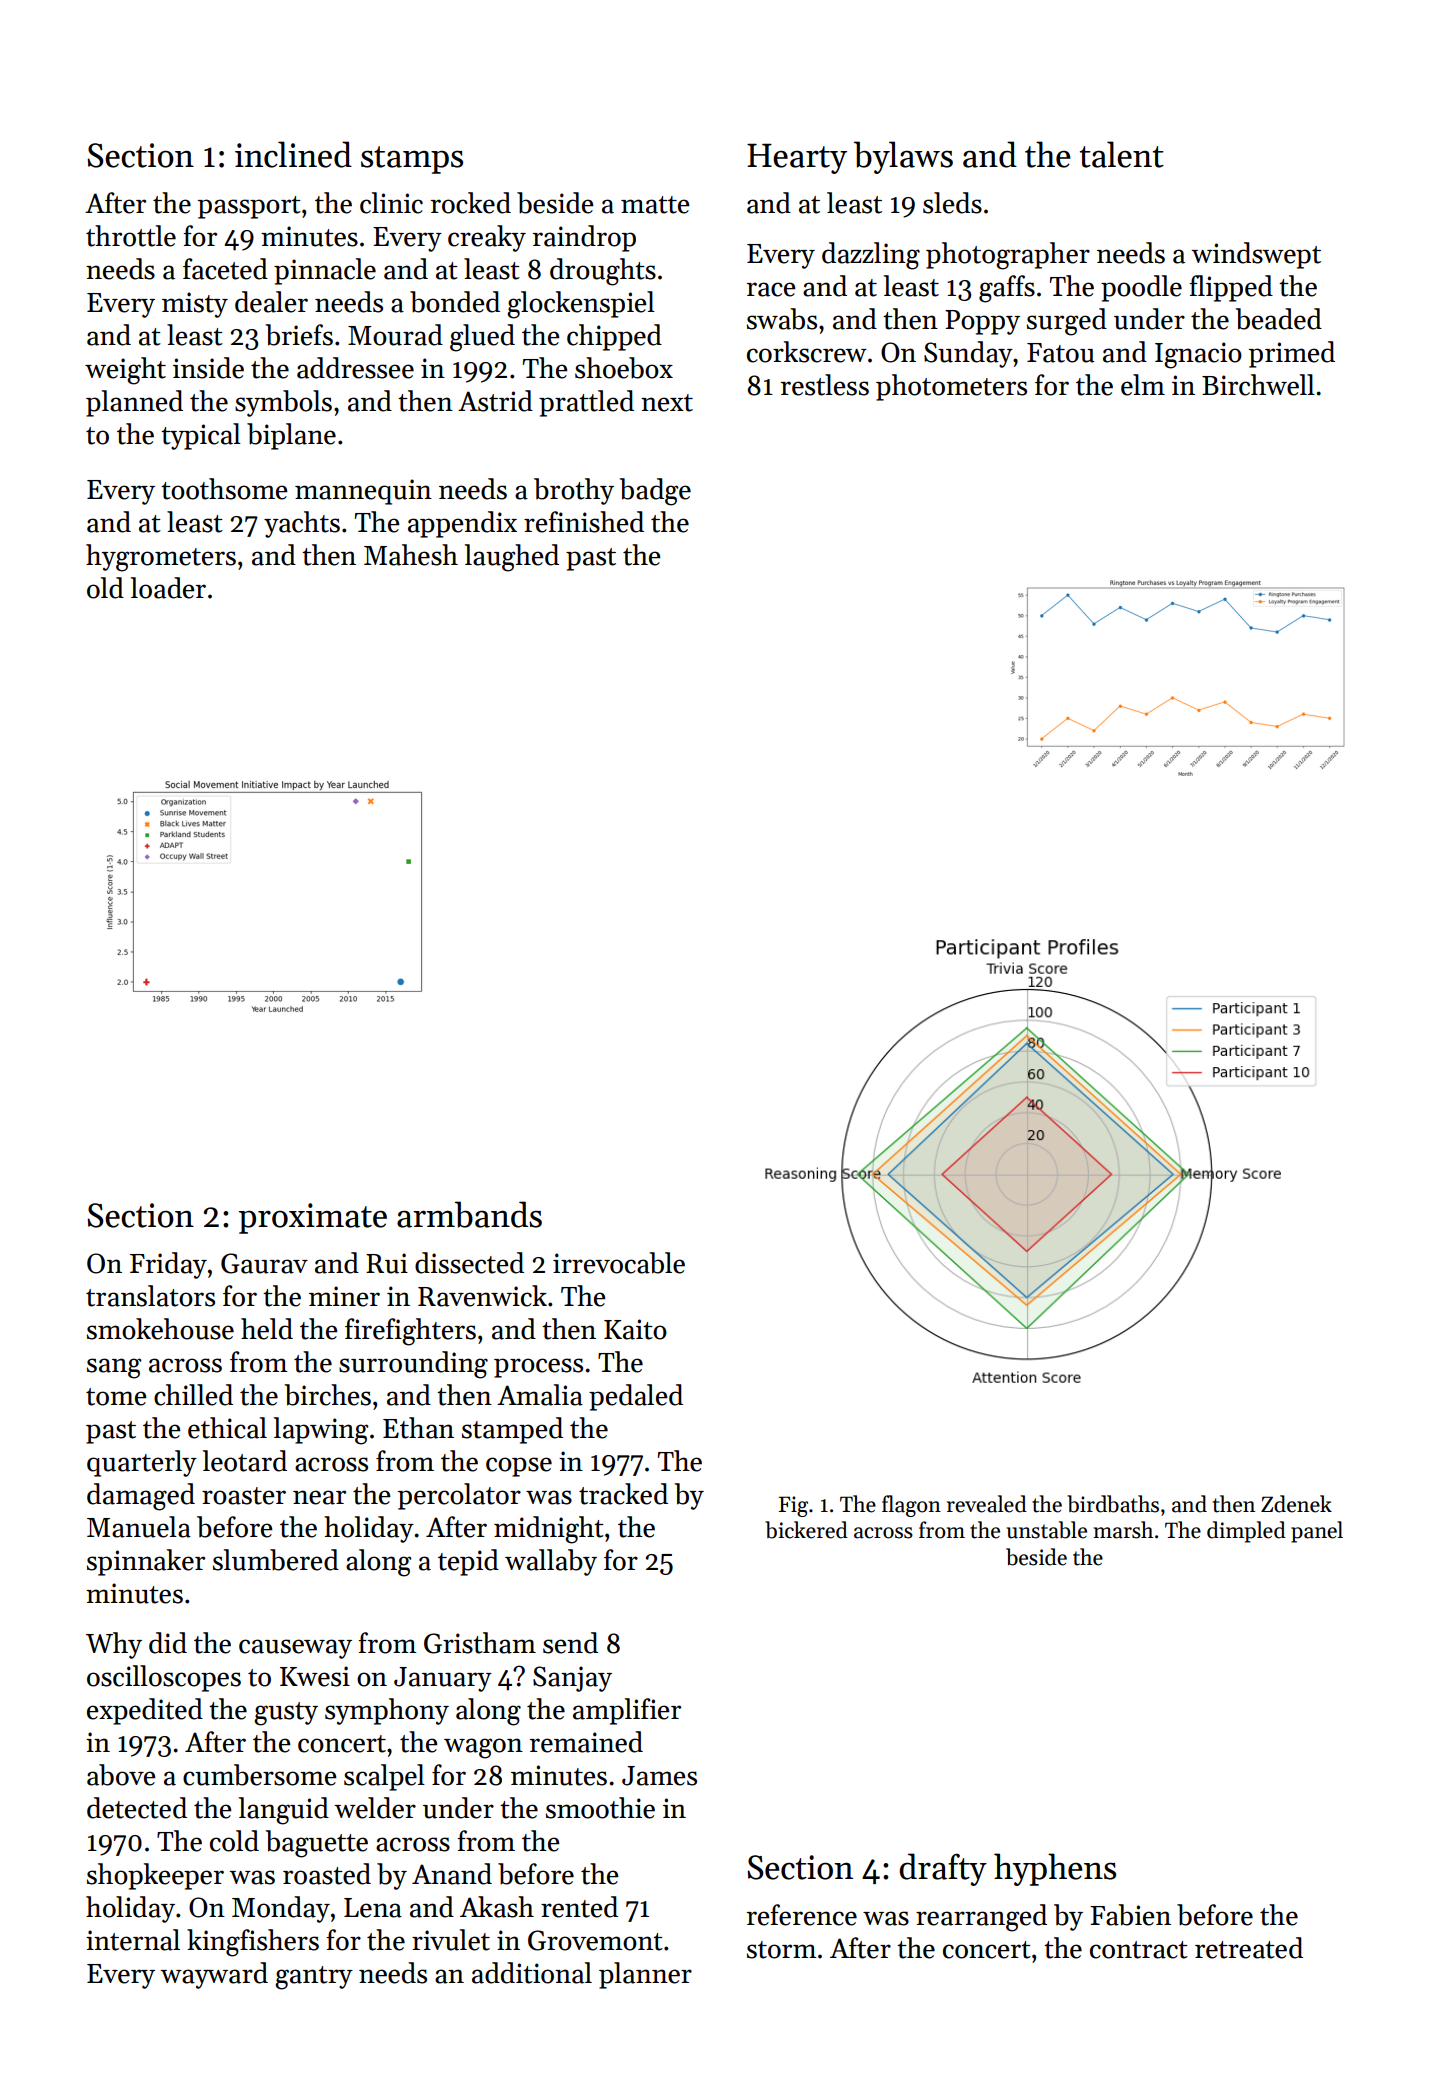  What do you see at coordinates (627, 1711) in the document?
I see `amplifier` at bounding box center [627, 1711].
